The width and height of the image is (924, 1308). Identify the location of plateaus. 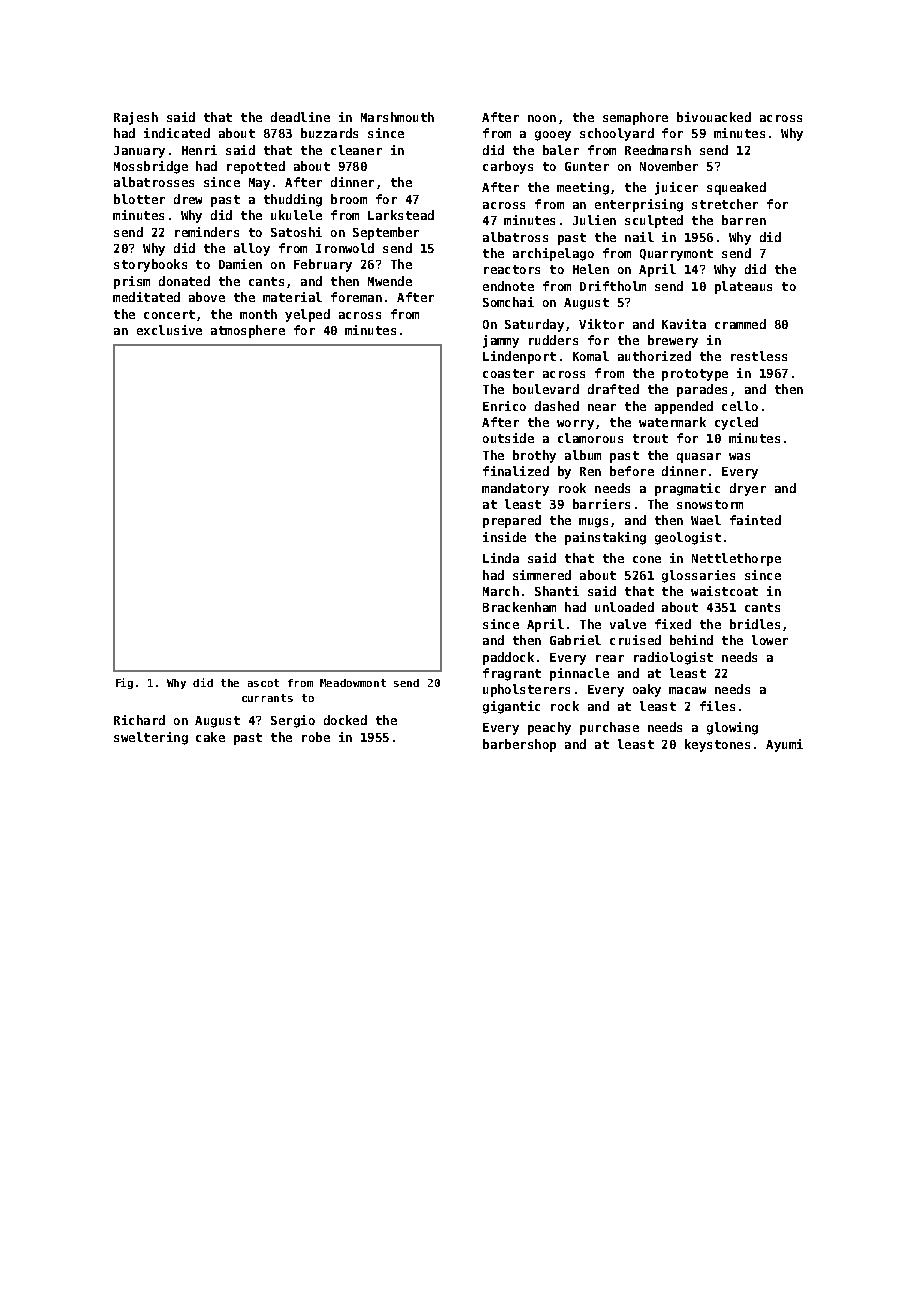
(743, 287).
